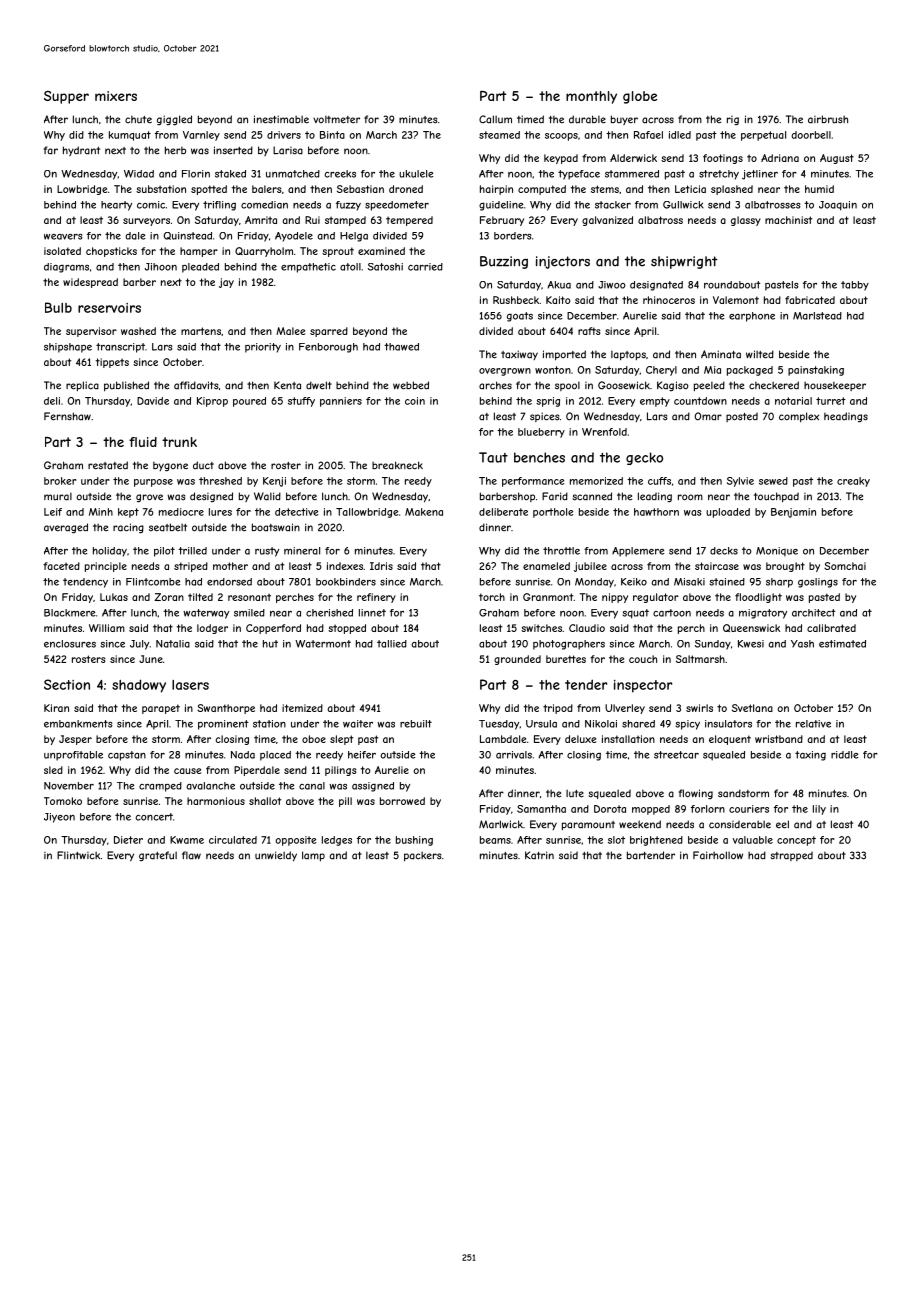 This page has height=1308, width=924. Describe the element at coordinates (842, 644) in the page. I see `estimated` at that location.
